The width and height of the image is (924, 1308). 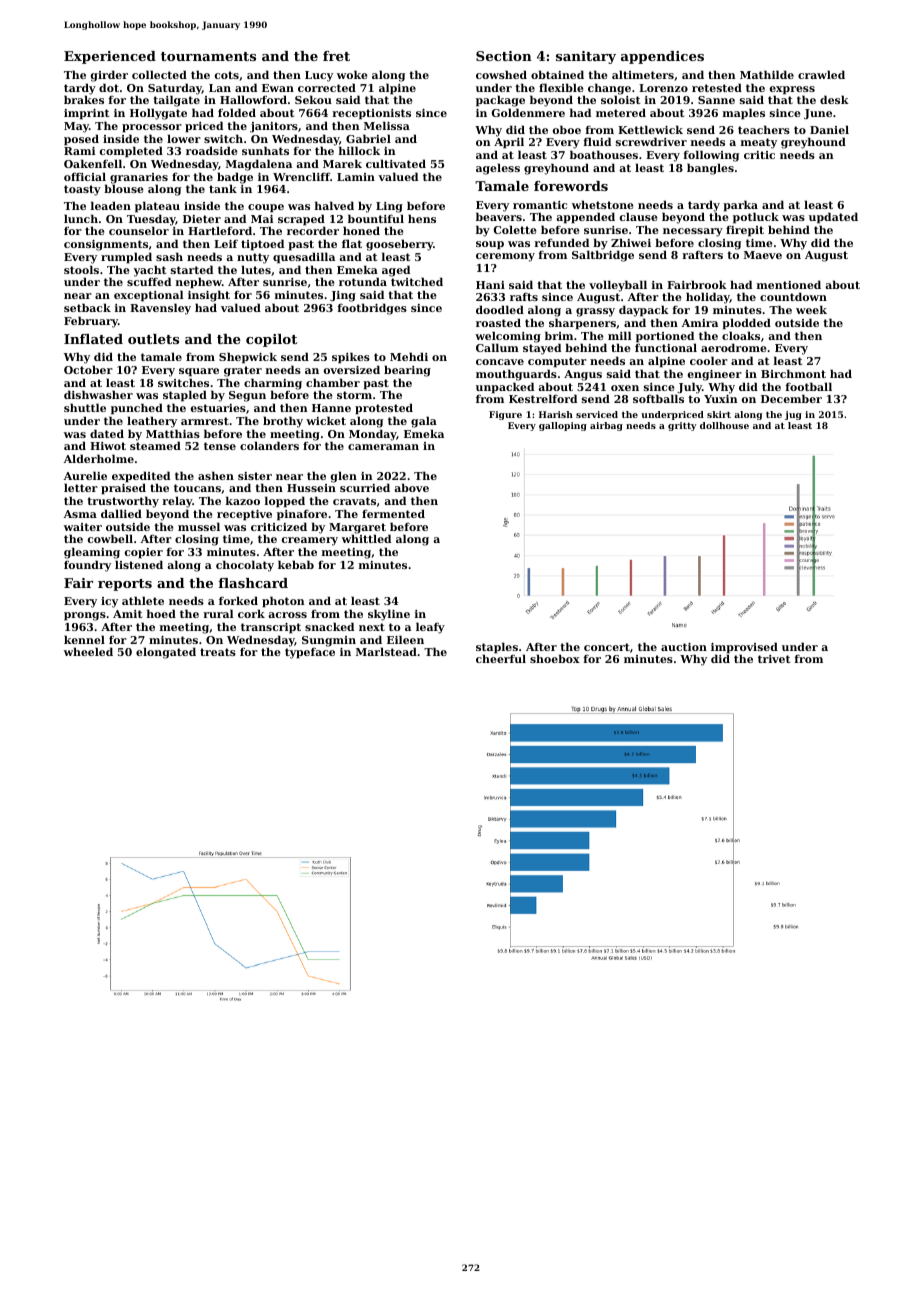 I want to click on aerodrome, so click(x=734, y=347).
